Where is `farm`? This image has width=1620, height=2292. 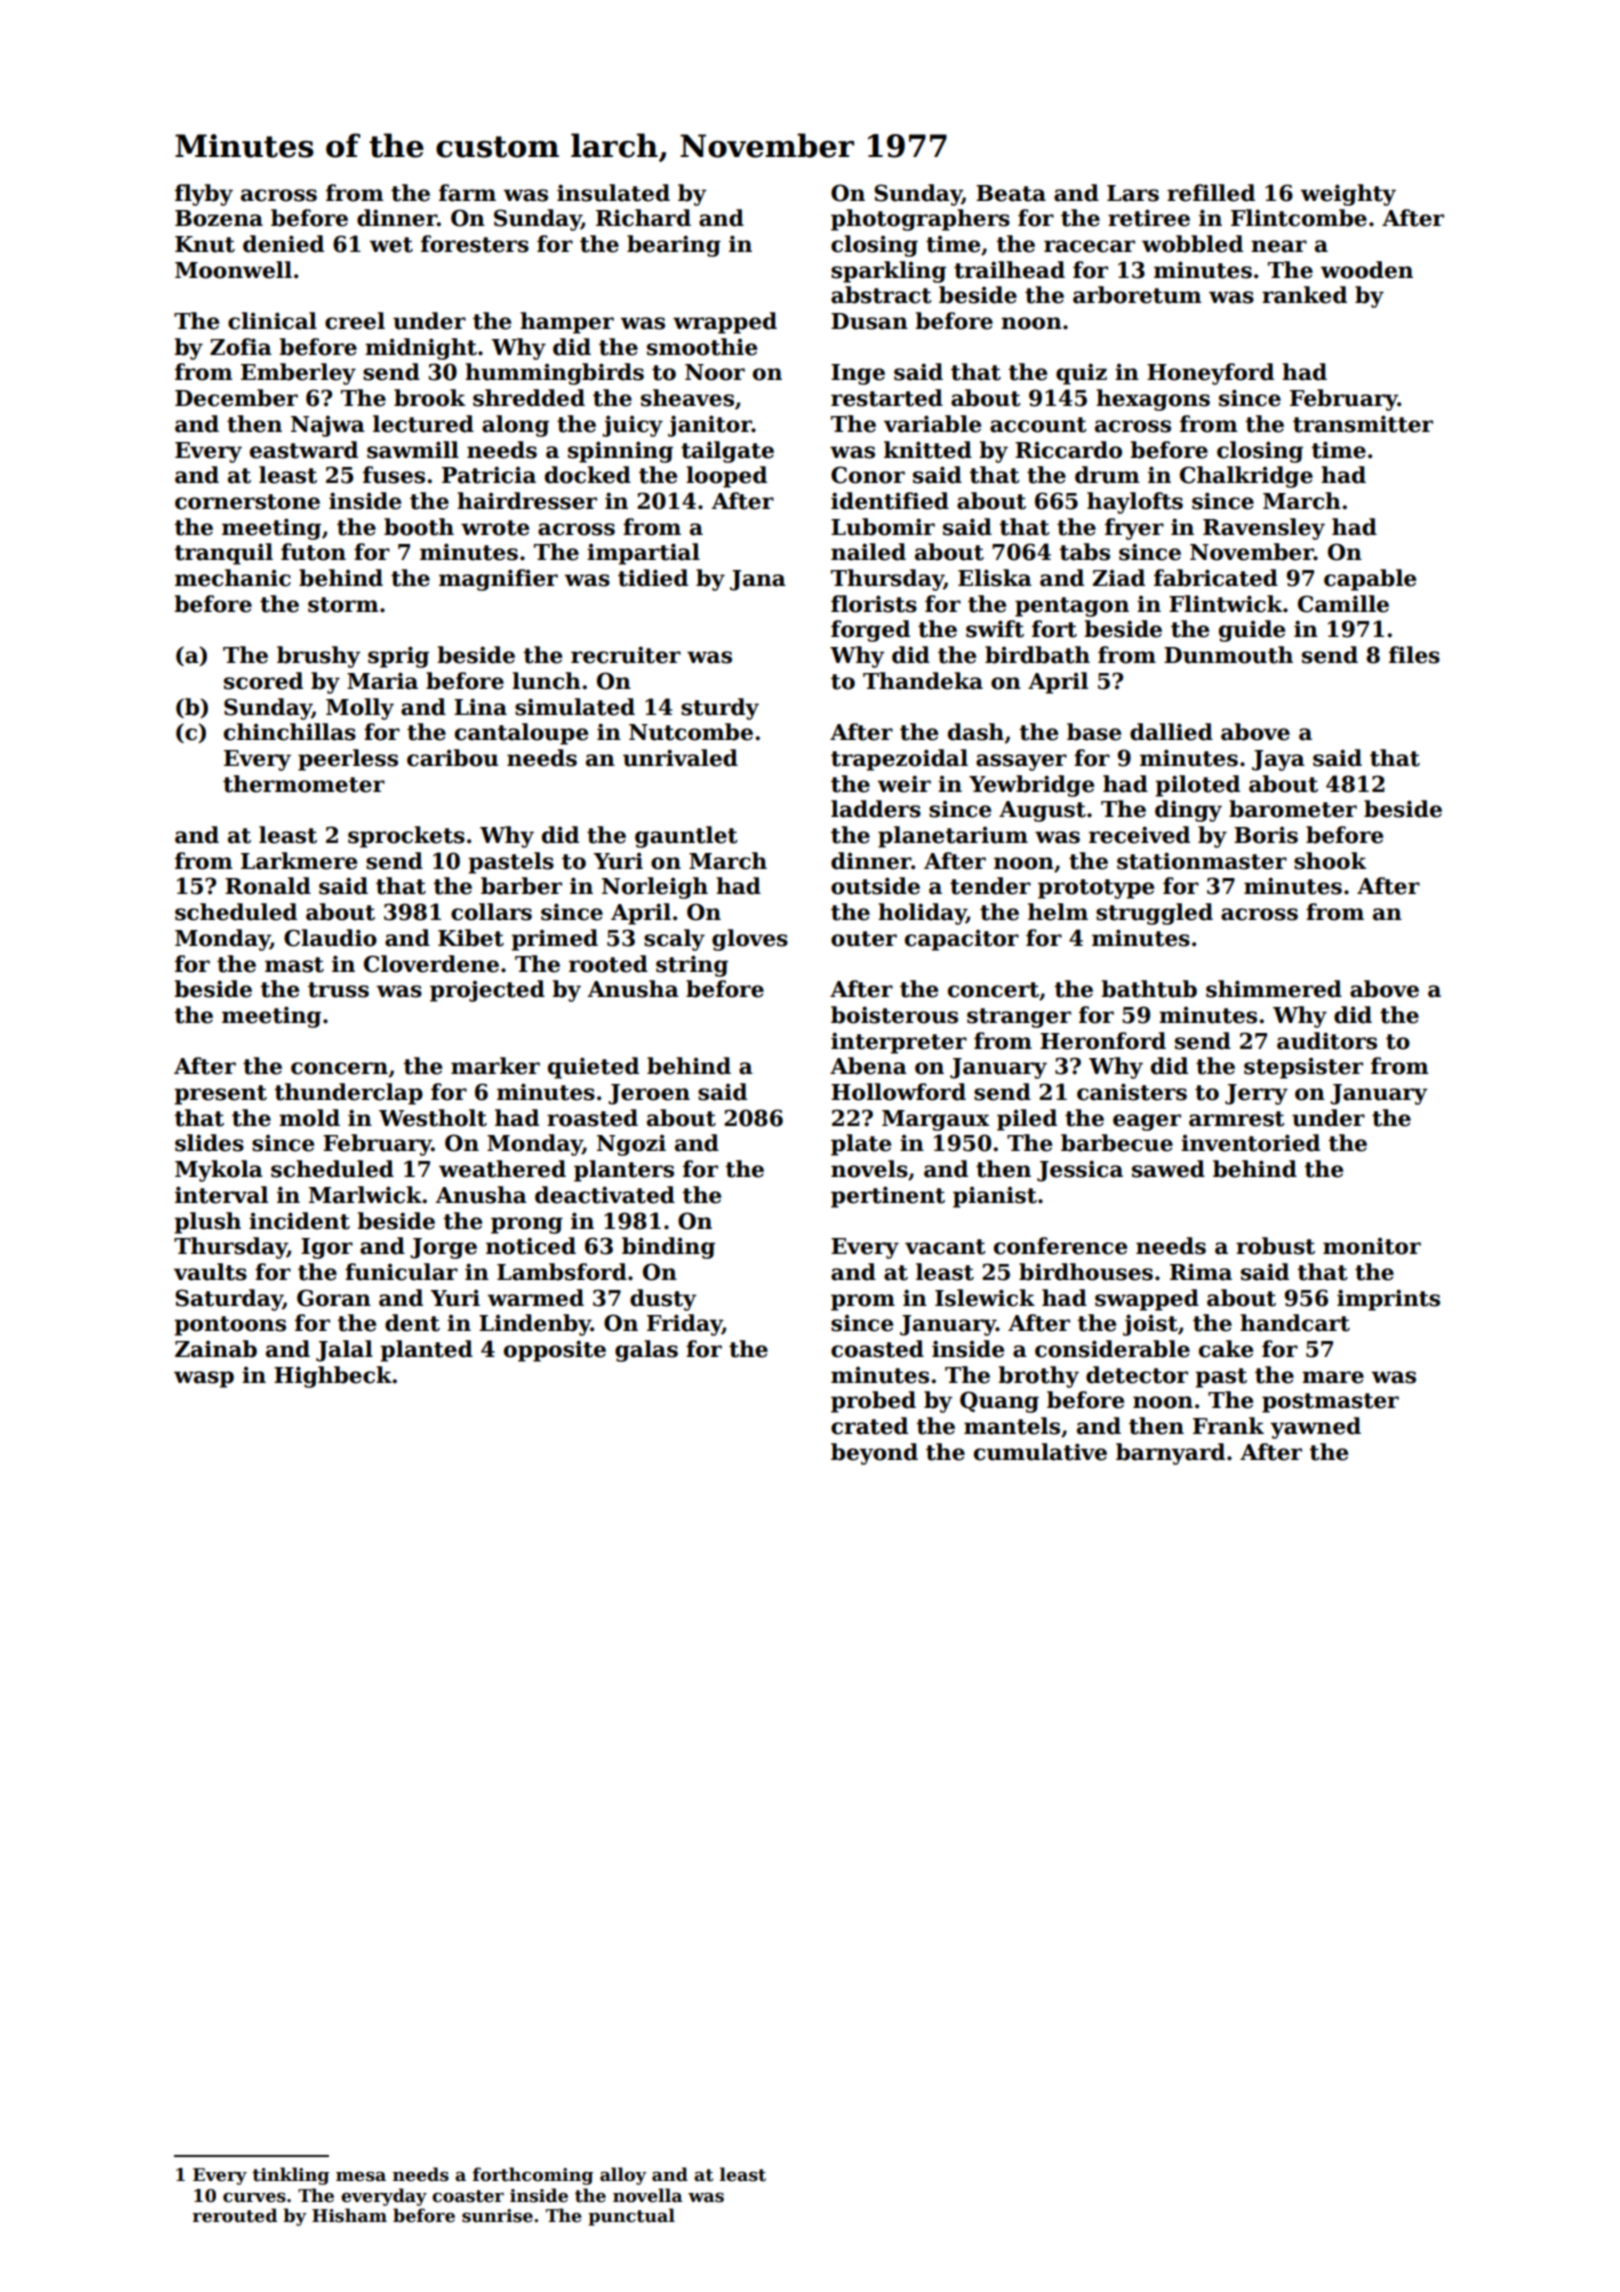
farm is located at coordinates (467, 193).
